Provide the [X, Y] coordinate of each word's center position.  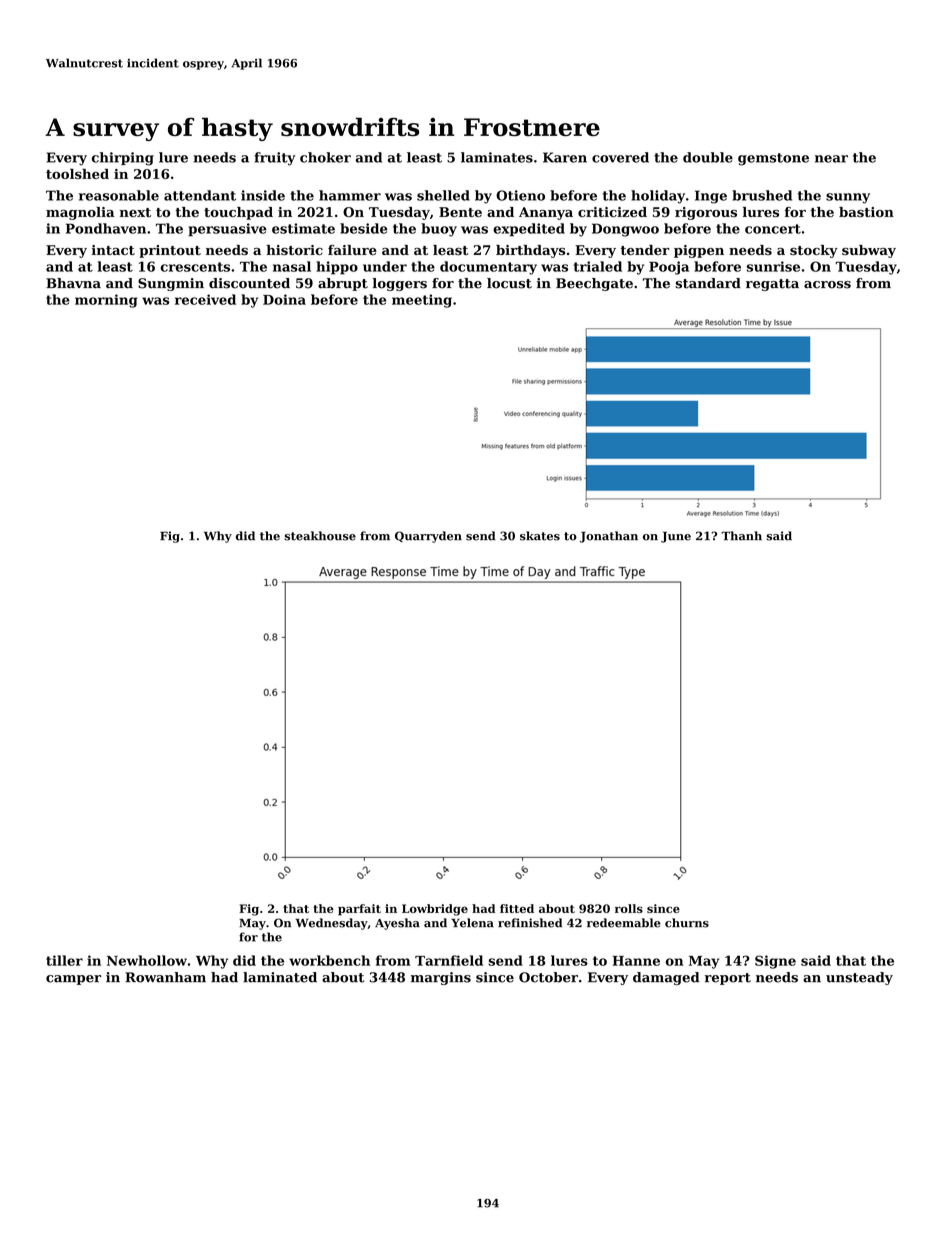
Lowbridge [435, 910]
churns [687, 923]
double [708, 157]
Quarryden [428, 537]
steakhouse [320, 536]
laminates [497, 157]
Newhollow [147, 960]
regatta [772, 285]
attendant [200, 195]
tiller [64, 960]
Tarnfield [449, 960]
